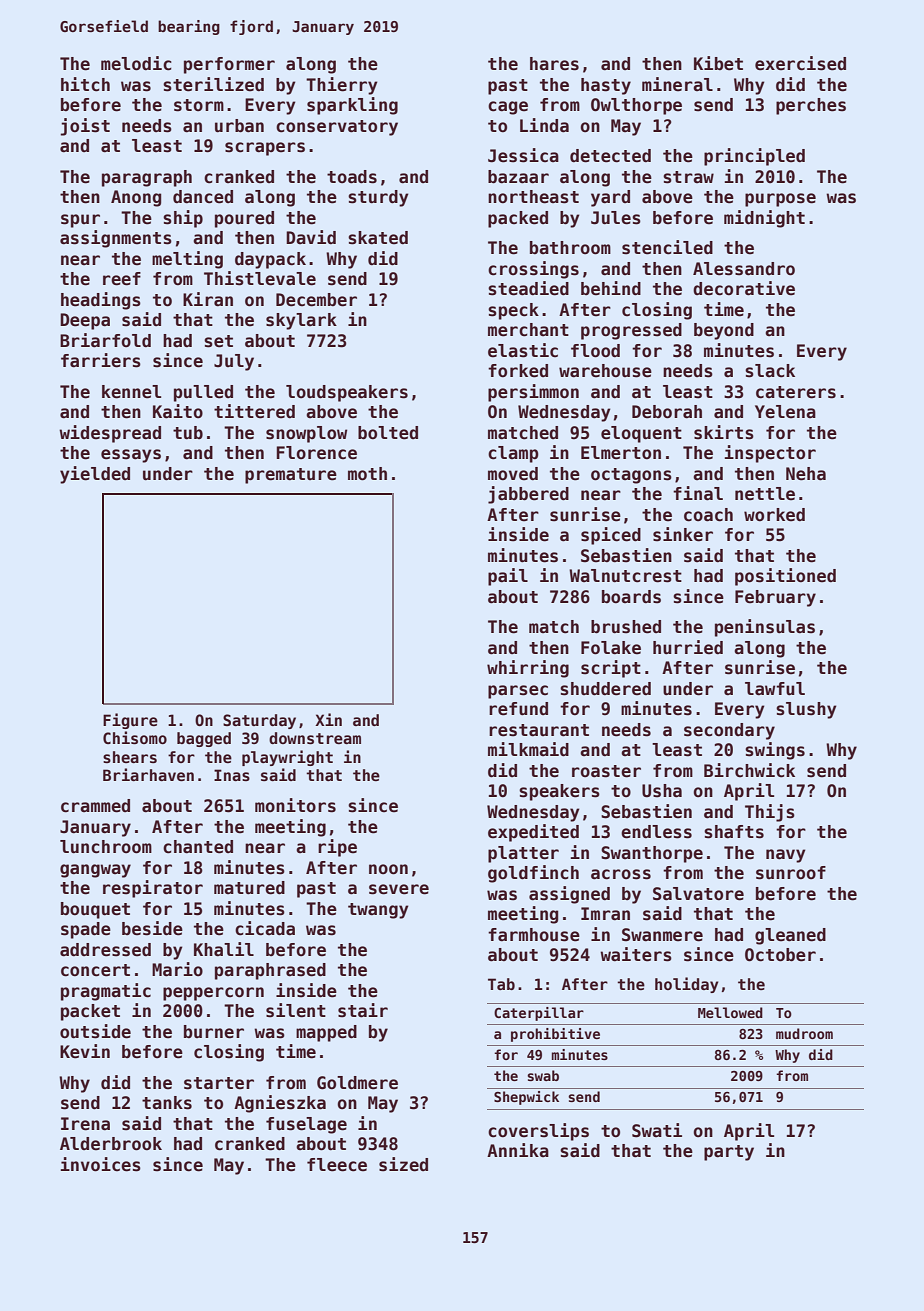 The width and height of the screenshot is (924, 1311). I want to click on bagged, so click(204, 739).
